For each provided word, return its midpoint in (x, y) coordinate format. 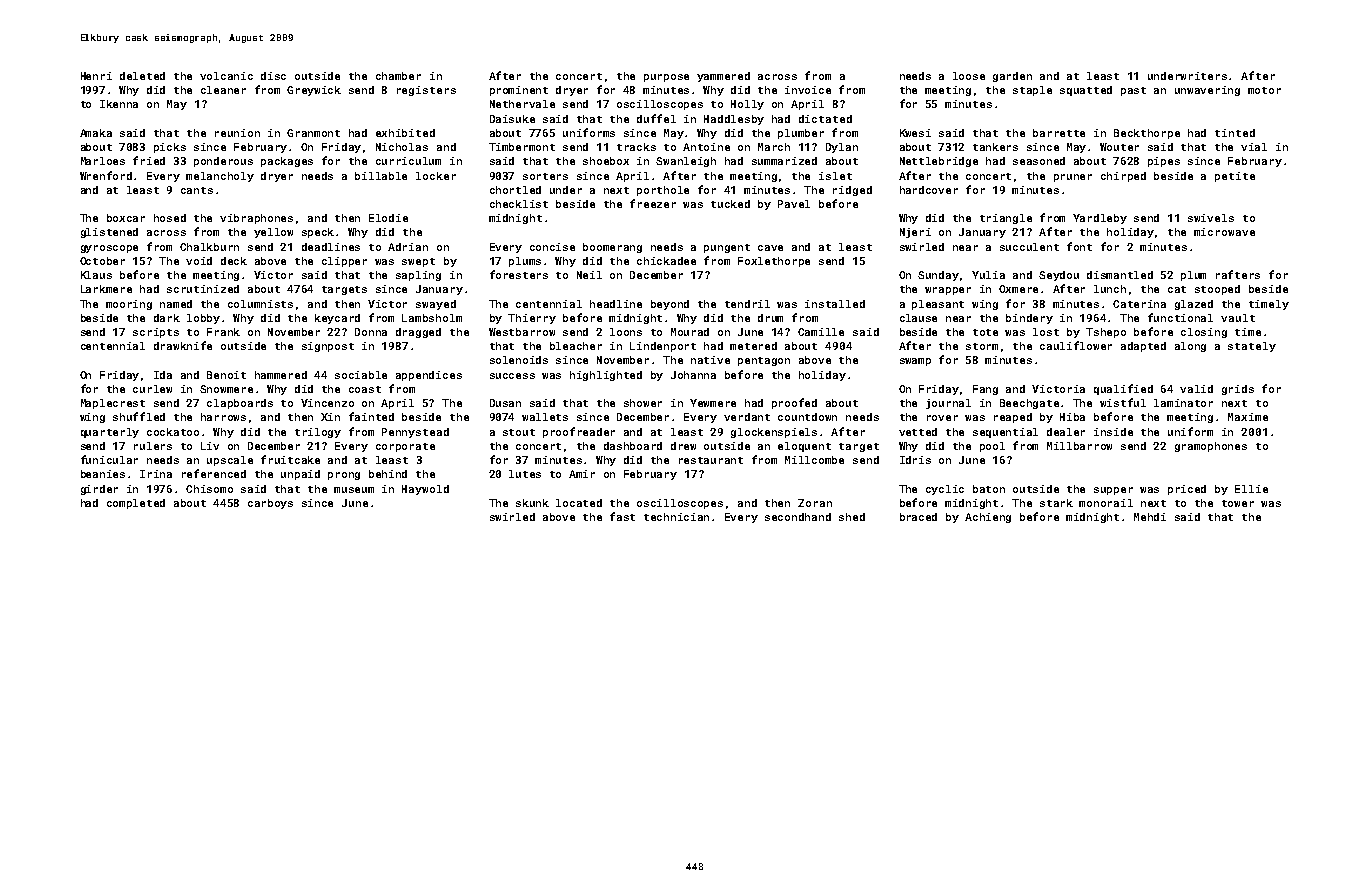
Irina (156, 474)
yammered (723, 77)
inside (1113, 432)
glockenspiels (774, 433)
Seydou (1059, 276)
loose (969, 76)
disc (273, 76)
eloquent (804, 447)
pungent (727, 248)
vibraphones (256, 219)
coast (365, 389)
